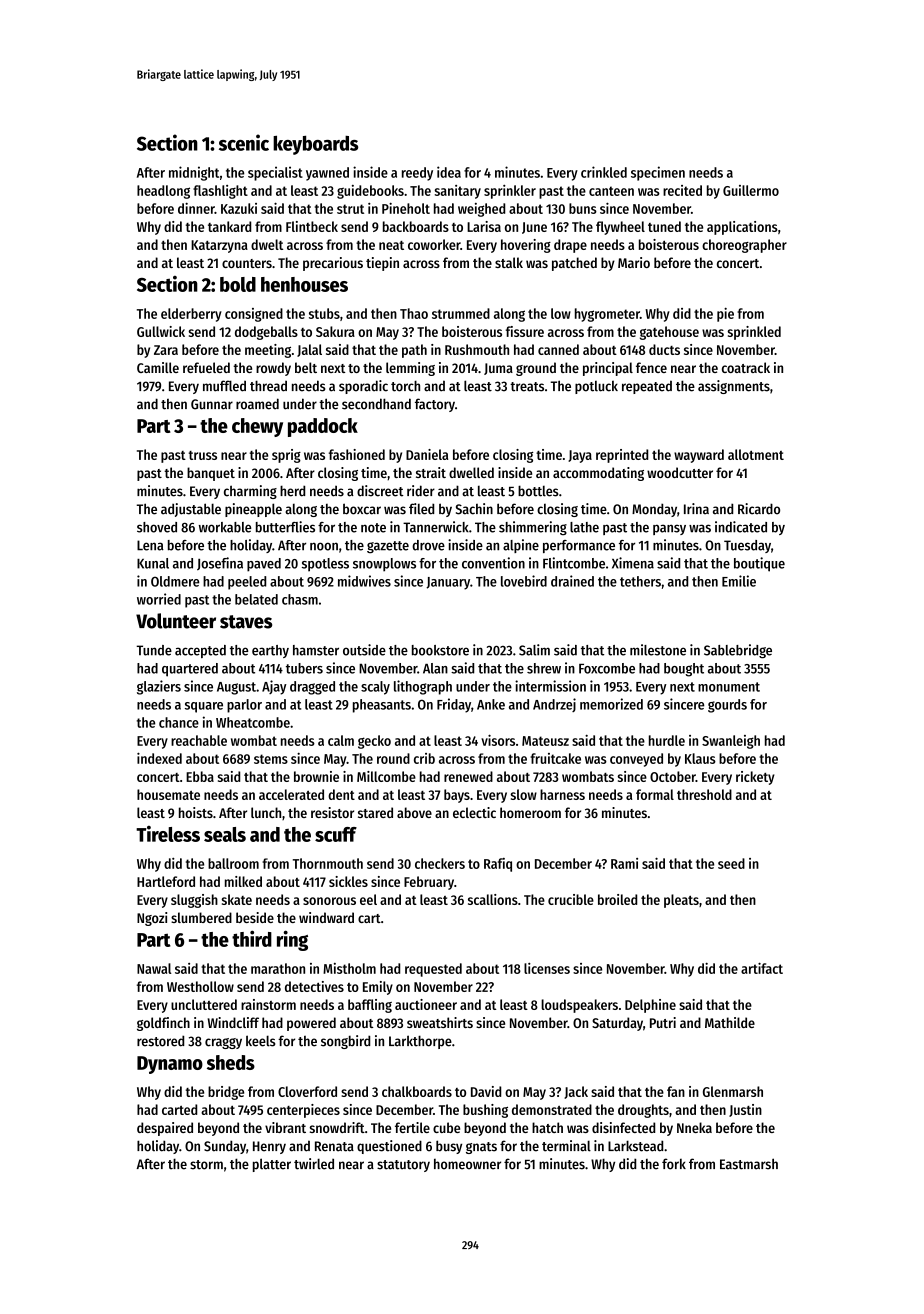 The image size is (924, 1314). Describe the element at coordinates (274, 687) in the screenshot. I see `Ajay` at that location.
